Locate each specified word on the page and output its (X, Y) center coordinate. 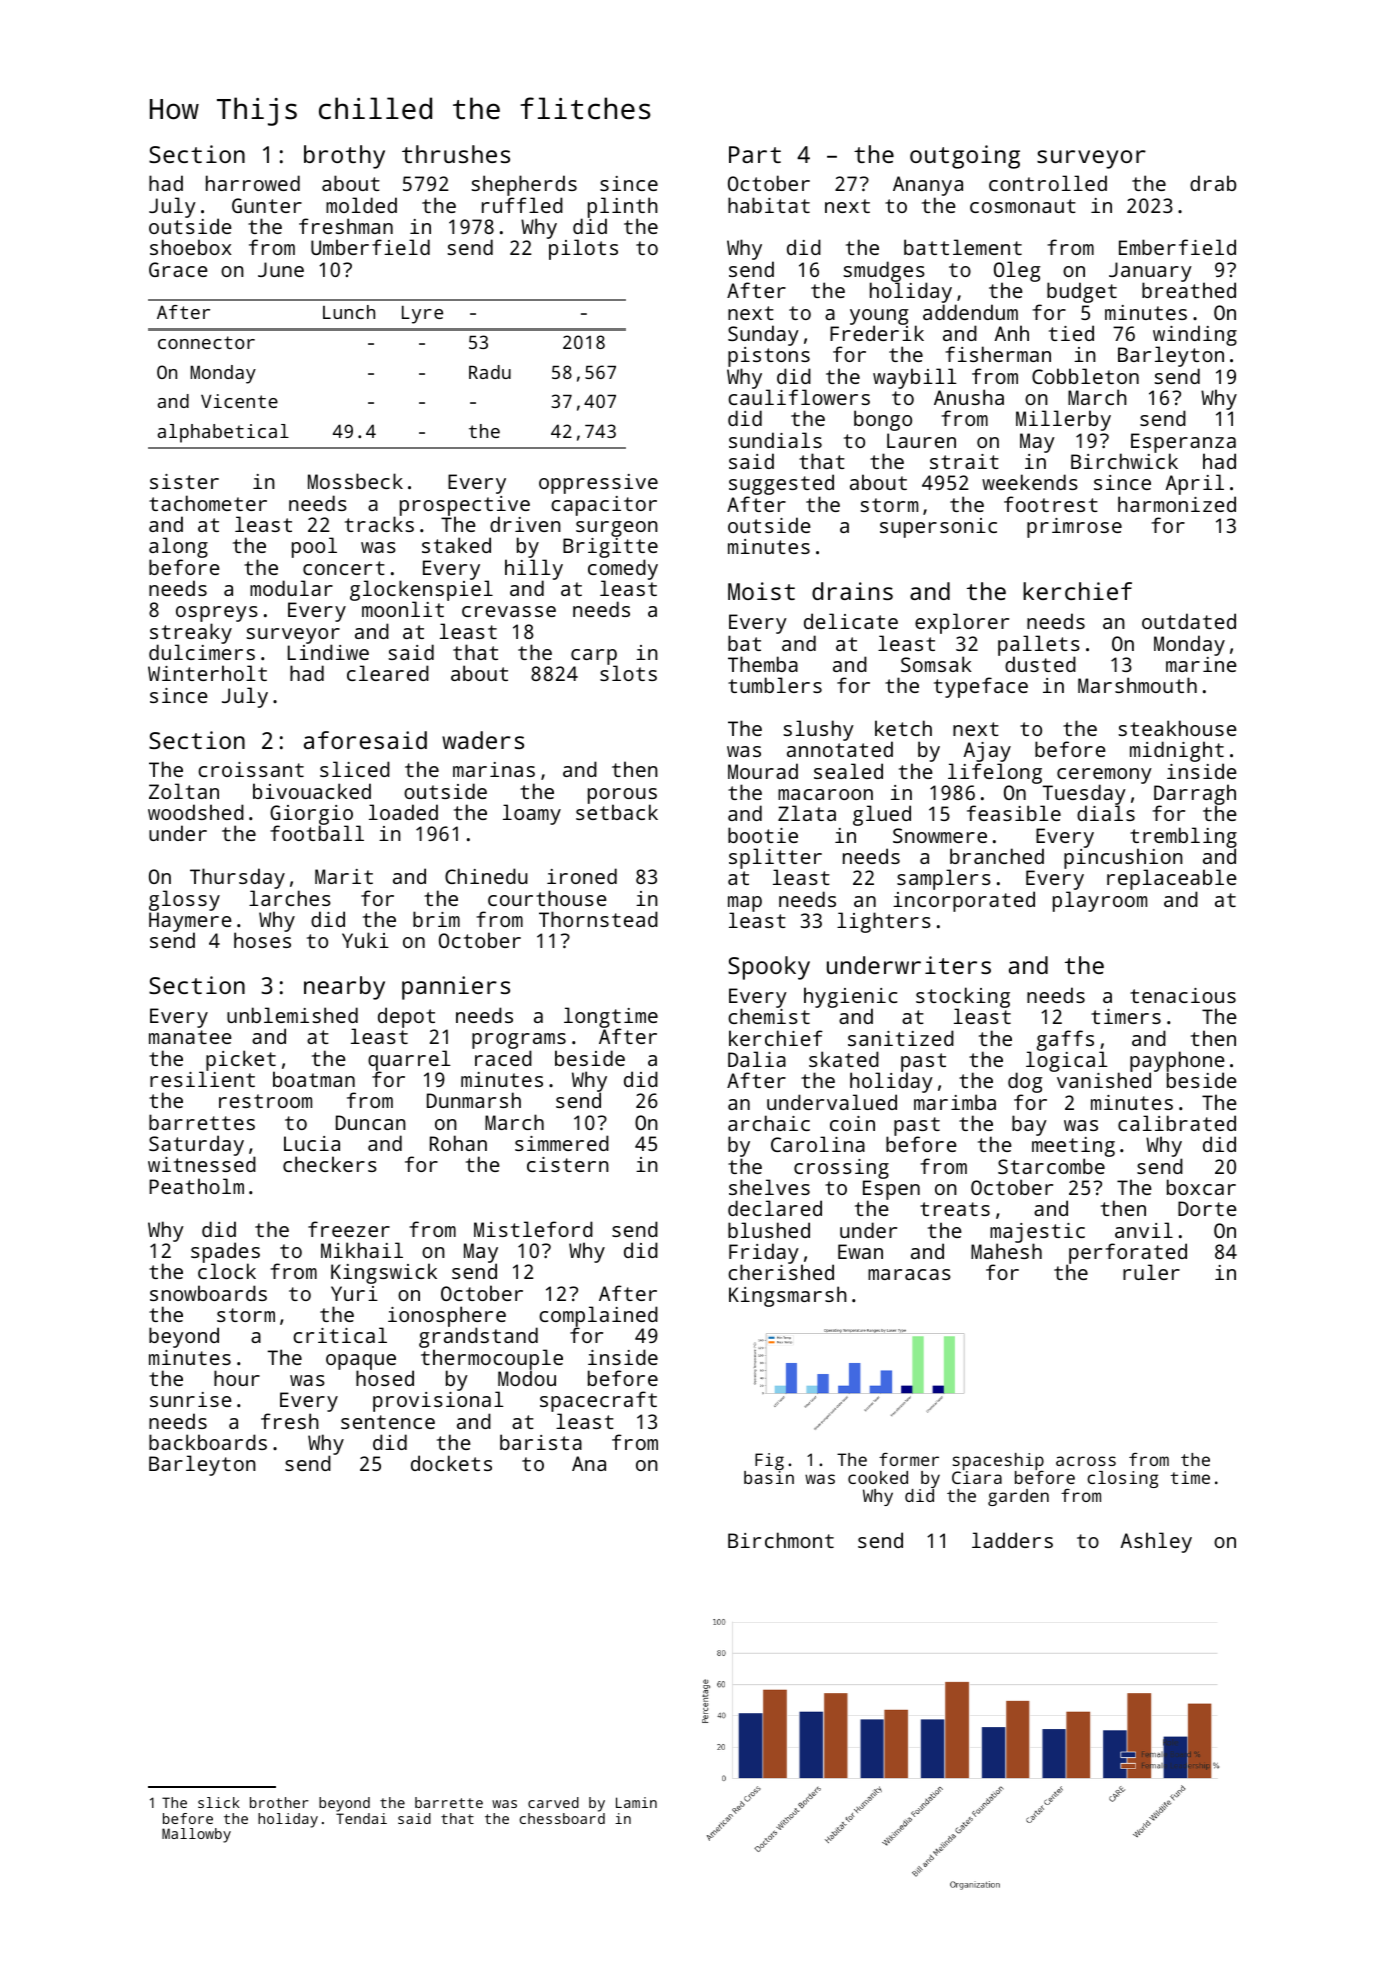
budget (1082, 292)
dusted (1040, 664)
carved (553, 1802)
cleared (388, 673)
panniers (456, 988)
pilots (583, 250)
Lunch (349, 312)
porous (622, 796)
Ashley (1156, 1542)
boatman (314, 1079)
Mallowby (196, 1835)
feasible (1014, 813)
